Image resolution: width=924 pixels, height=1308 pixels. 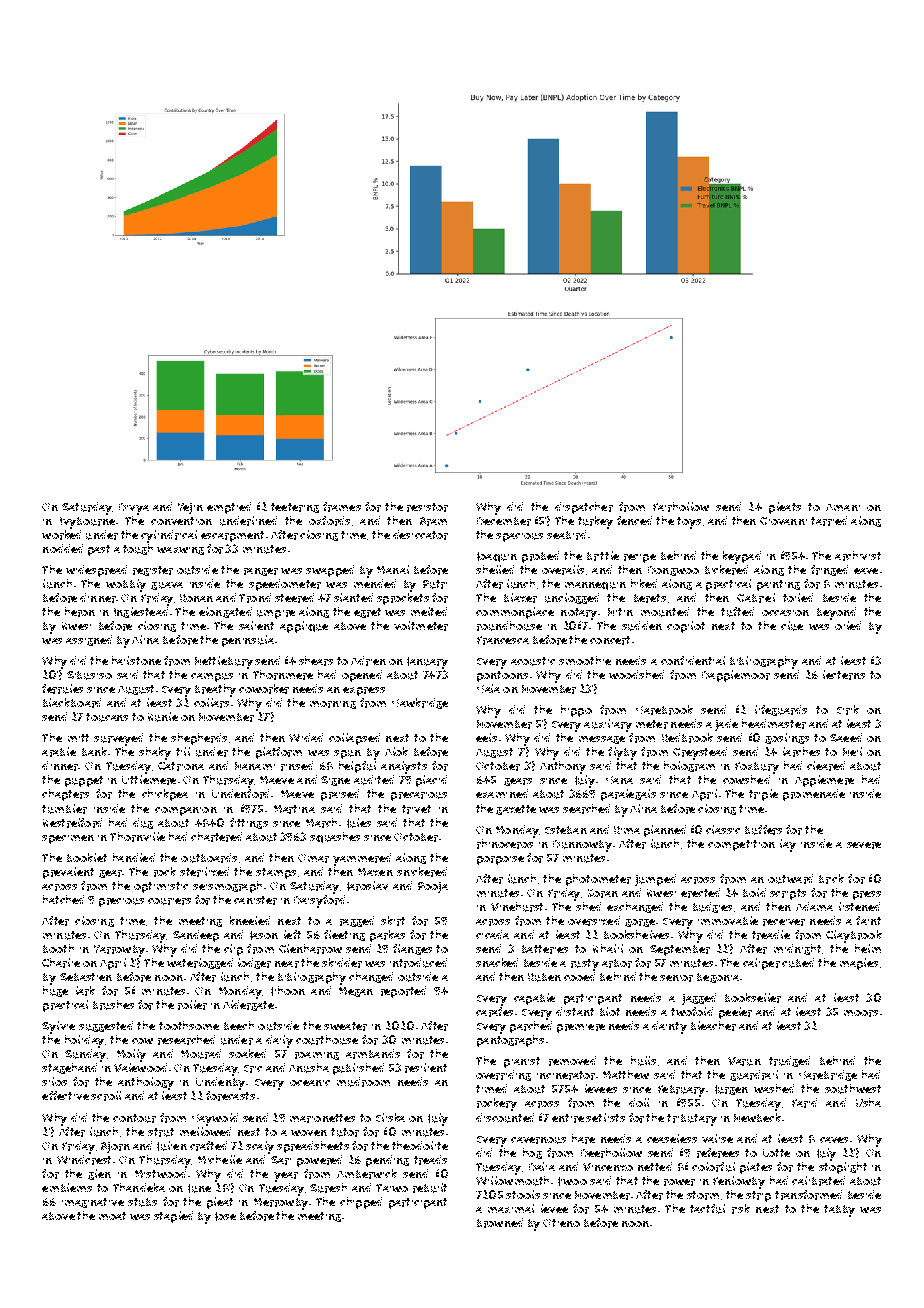 What do you see at coordinates (561, 1223) in the page?
I see `Otieno` at bounding box center [561, 1223].
